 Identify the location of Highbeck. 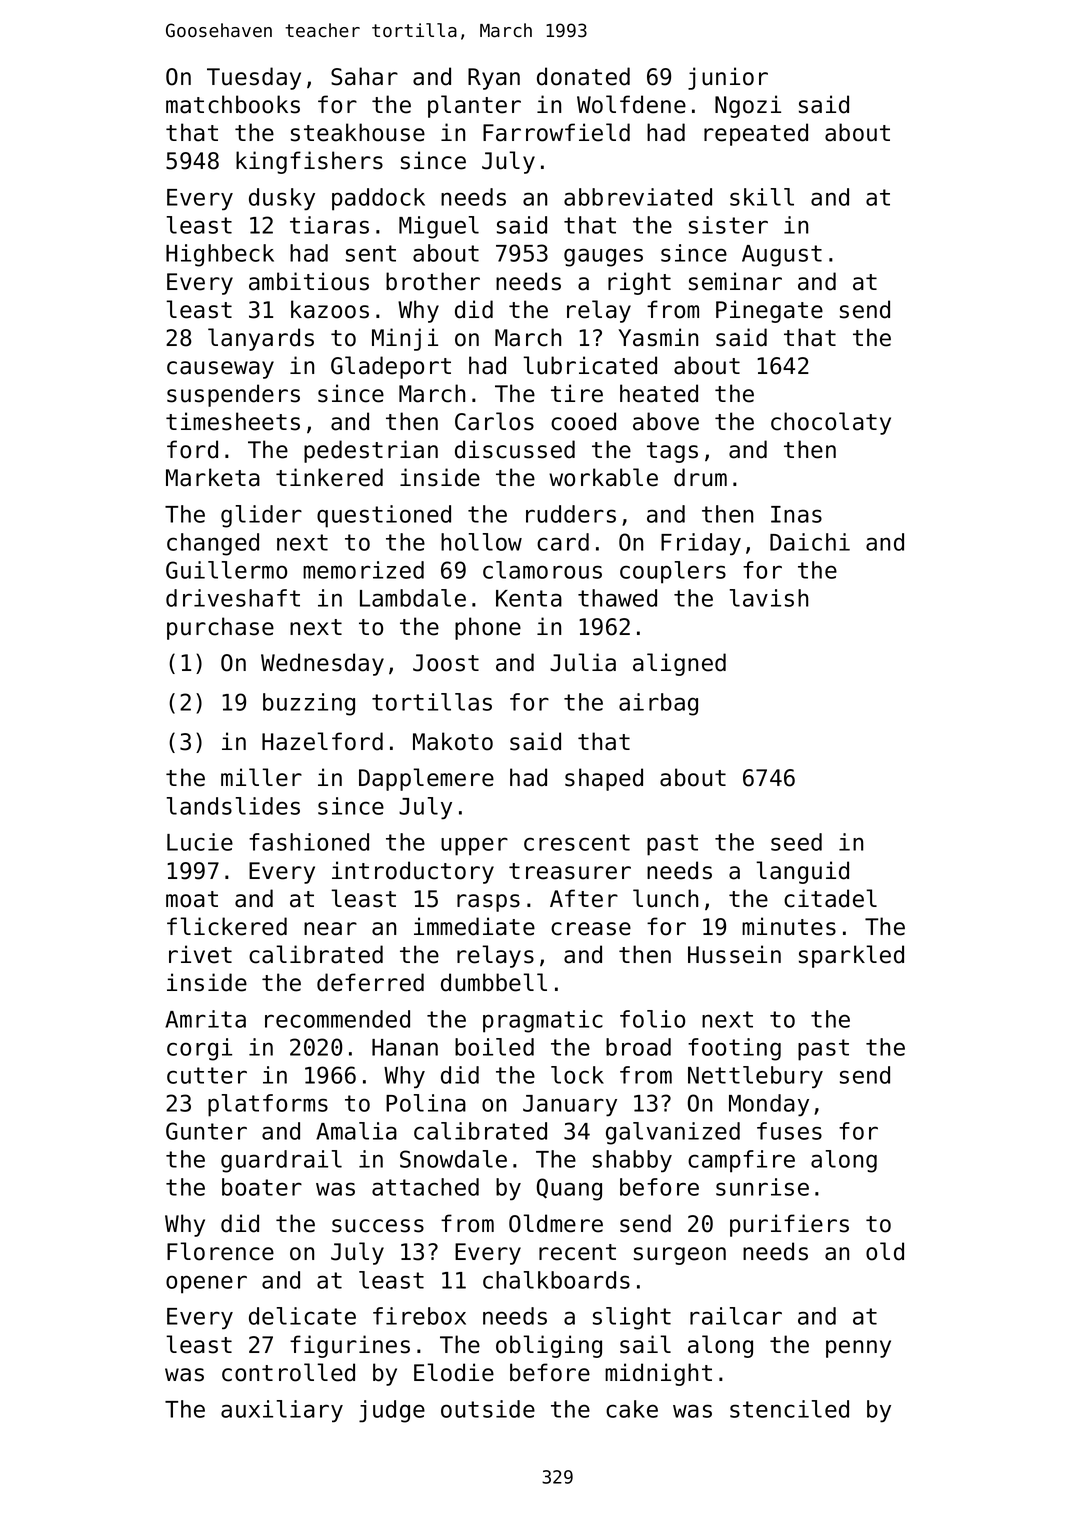
(220, 255).
